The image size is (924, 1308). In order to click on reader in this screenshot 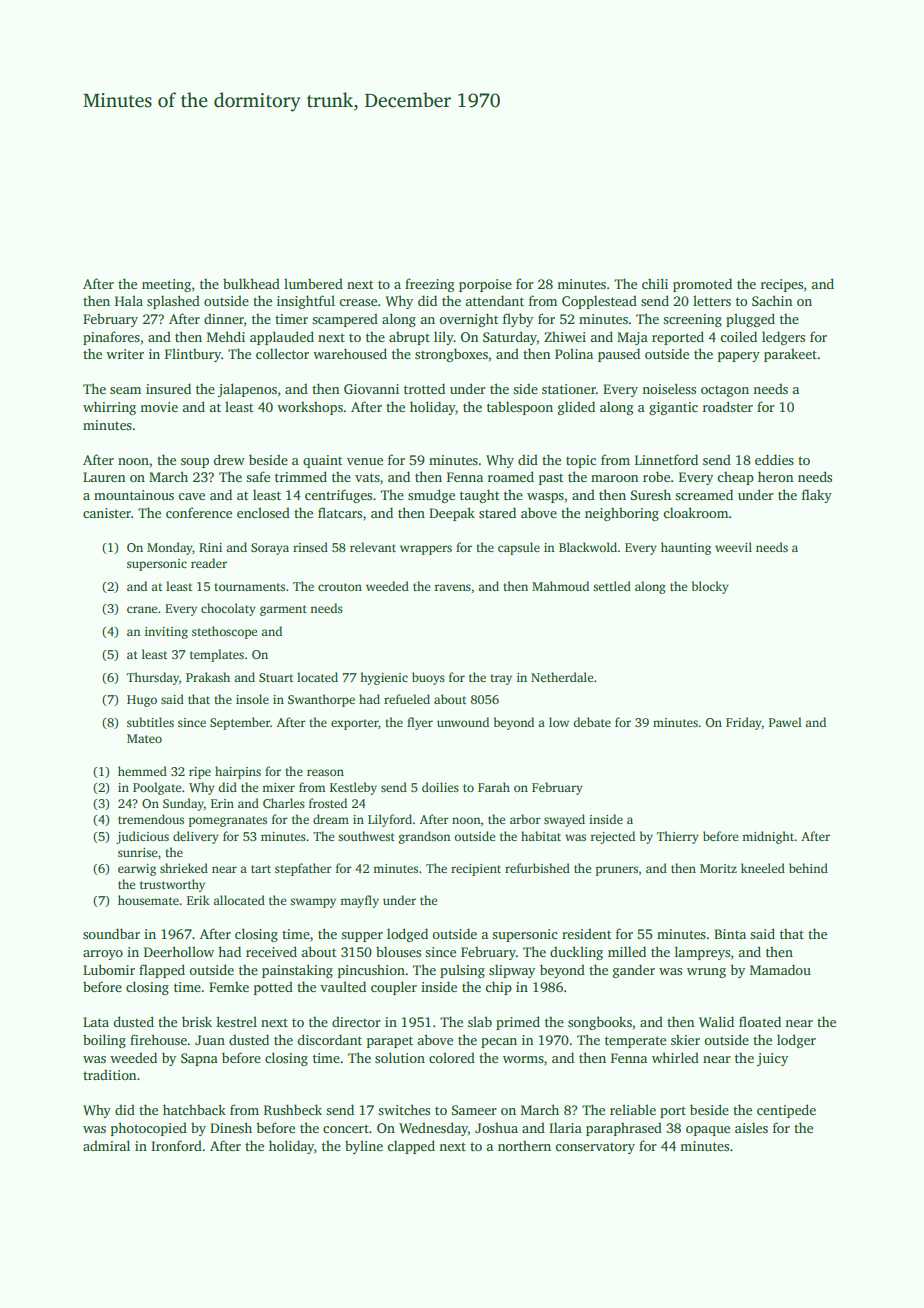, I will do `click(209, 563)`.
